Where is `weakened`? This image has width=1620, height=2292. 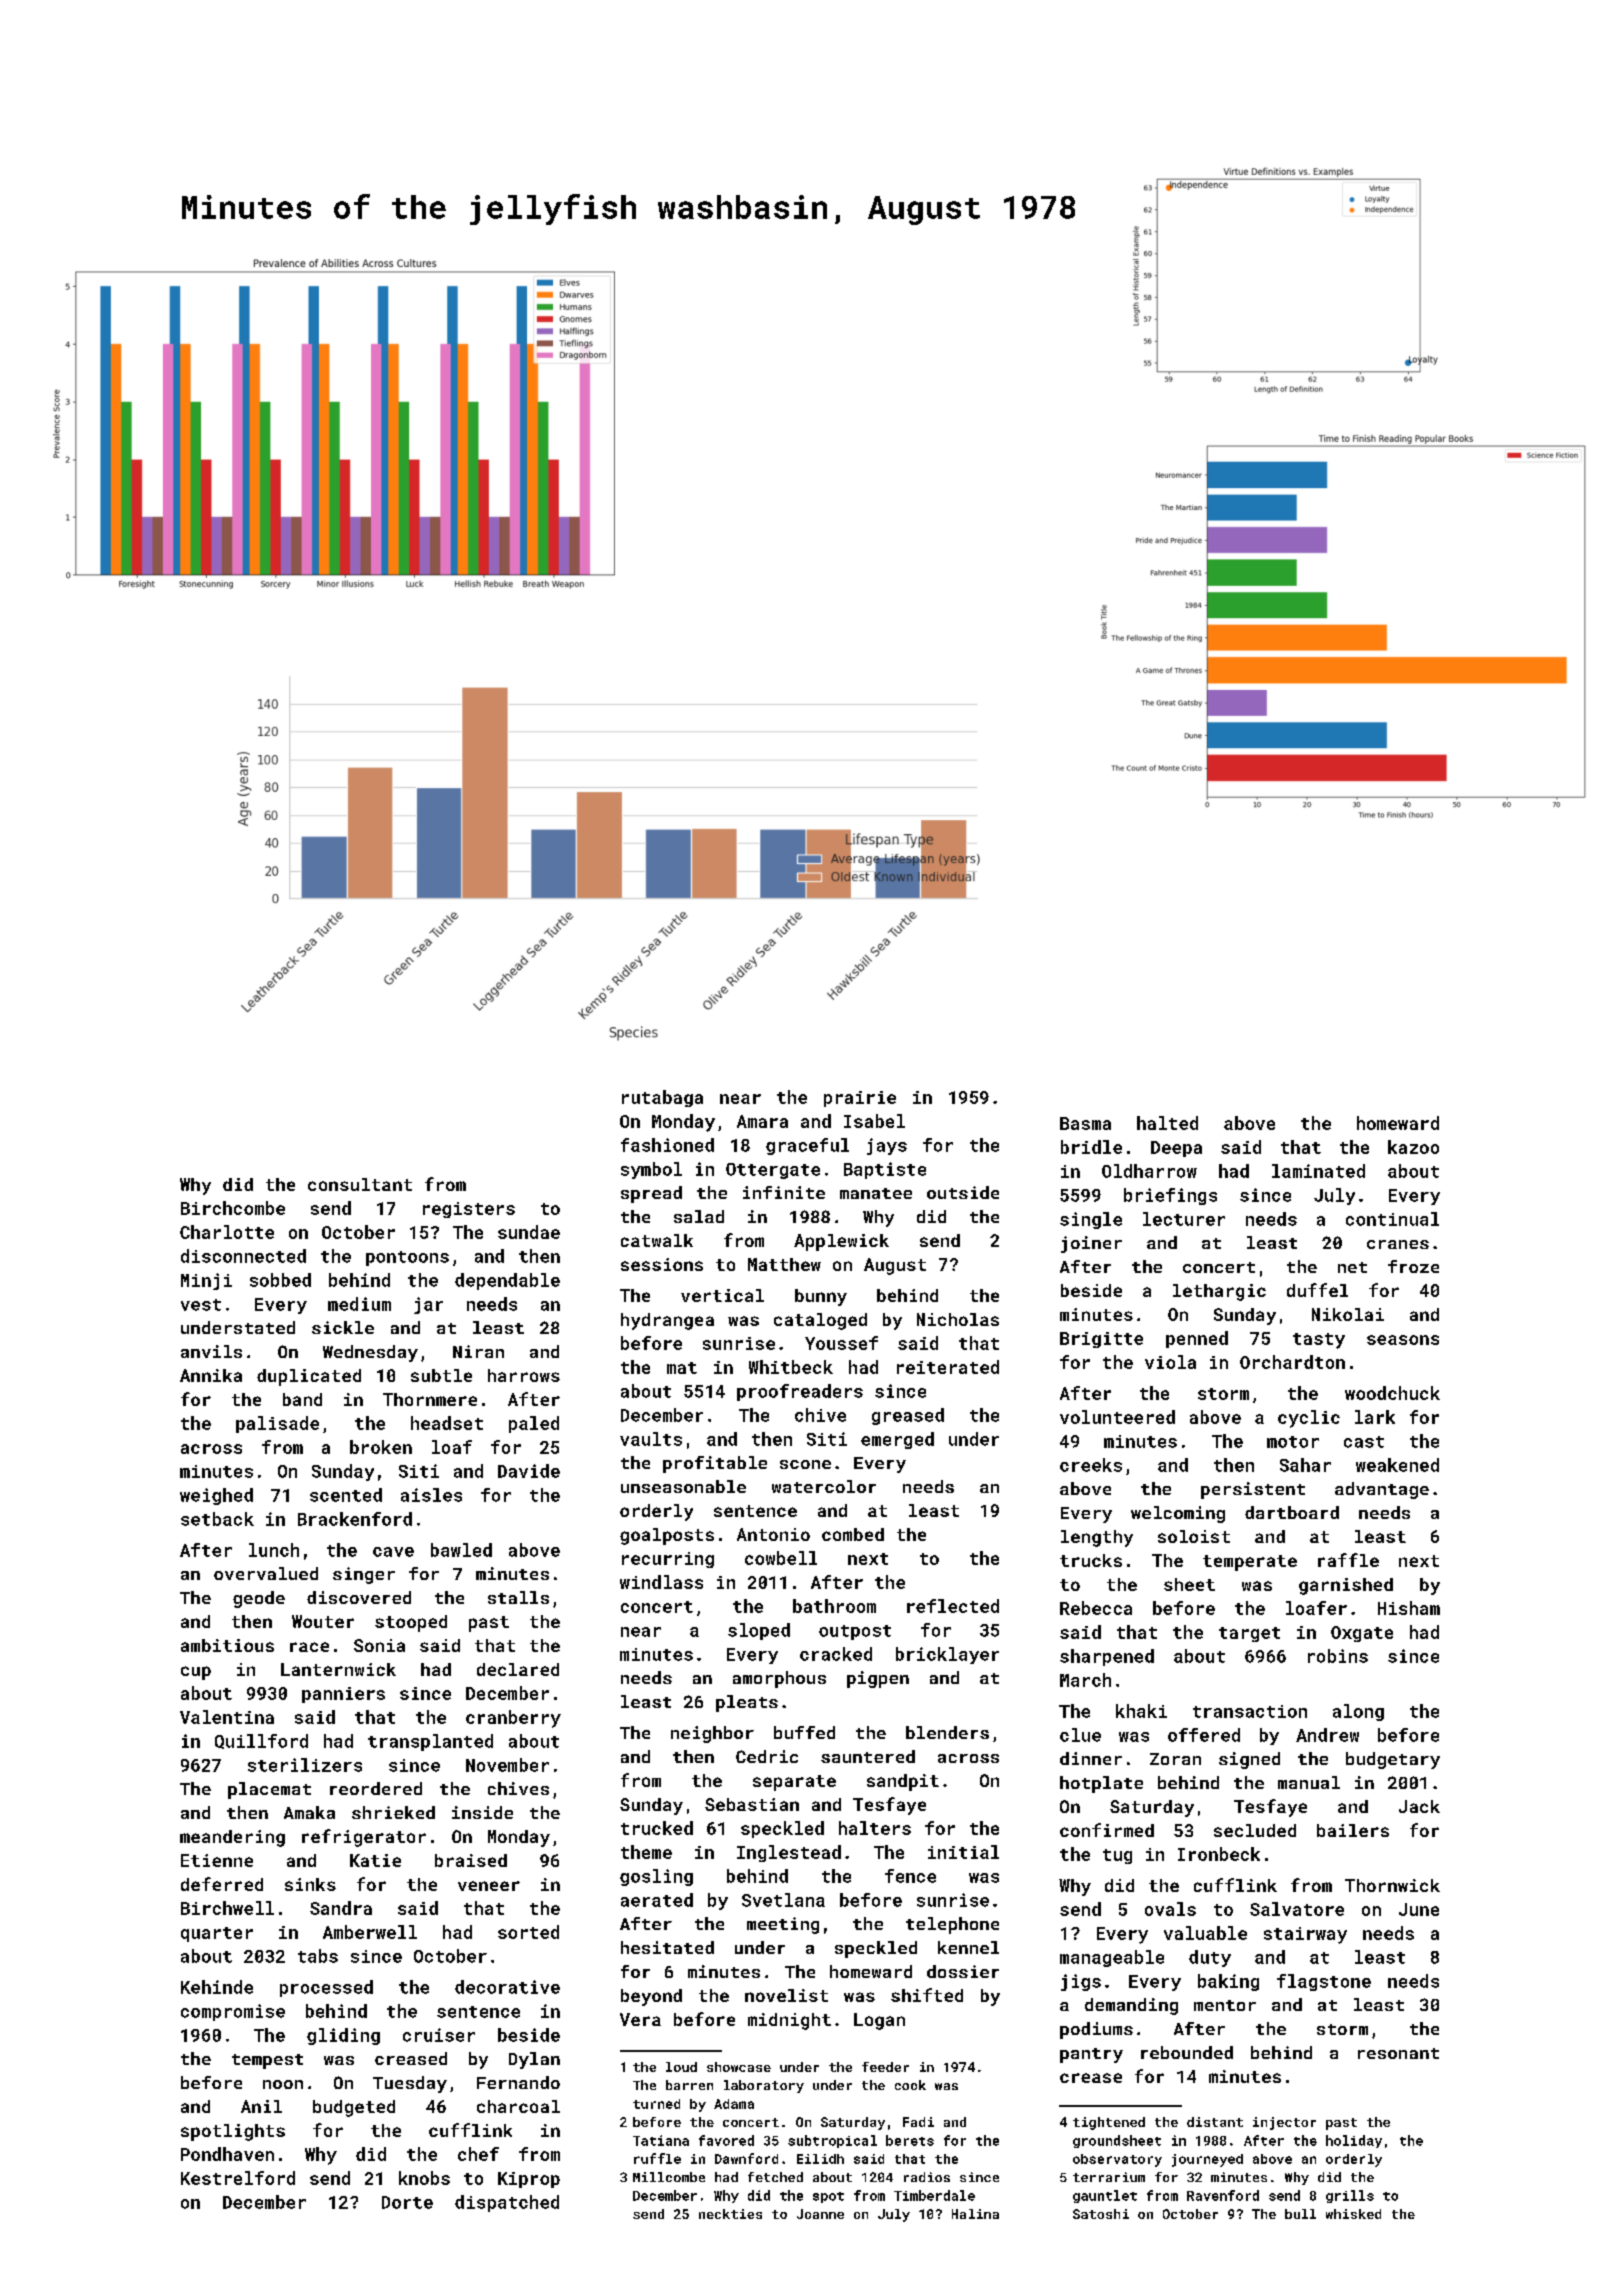
weakened is located at coordinates (1397, 1465).
